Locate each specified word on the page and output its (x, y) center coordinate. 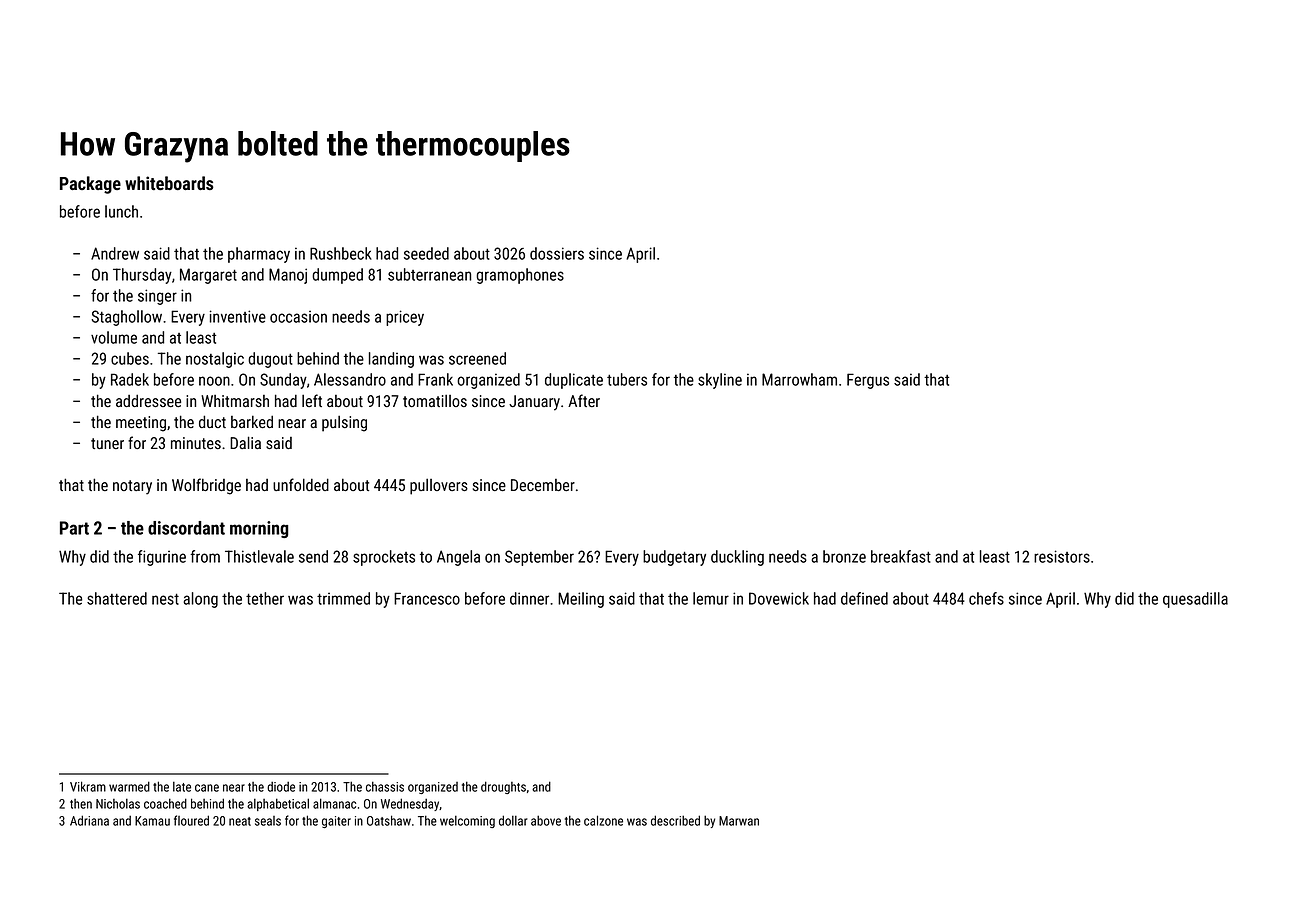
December (543, 485)
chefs (986, 598)
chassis (385, 786)
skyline (720, 381)
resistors (1062, 556)
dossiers (557, 253)
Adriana (89, 820)
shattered (117, 598)
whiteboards (169, 183)
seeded (426, 253)
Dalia (245, 442)
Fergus (868, 381)
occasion (298, 317)
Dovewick (779, 598)
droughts (503, 787)
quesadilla (1195, 600)
